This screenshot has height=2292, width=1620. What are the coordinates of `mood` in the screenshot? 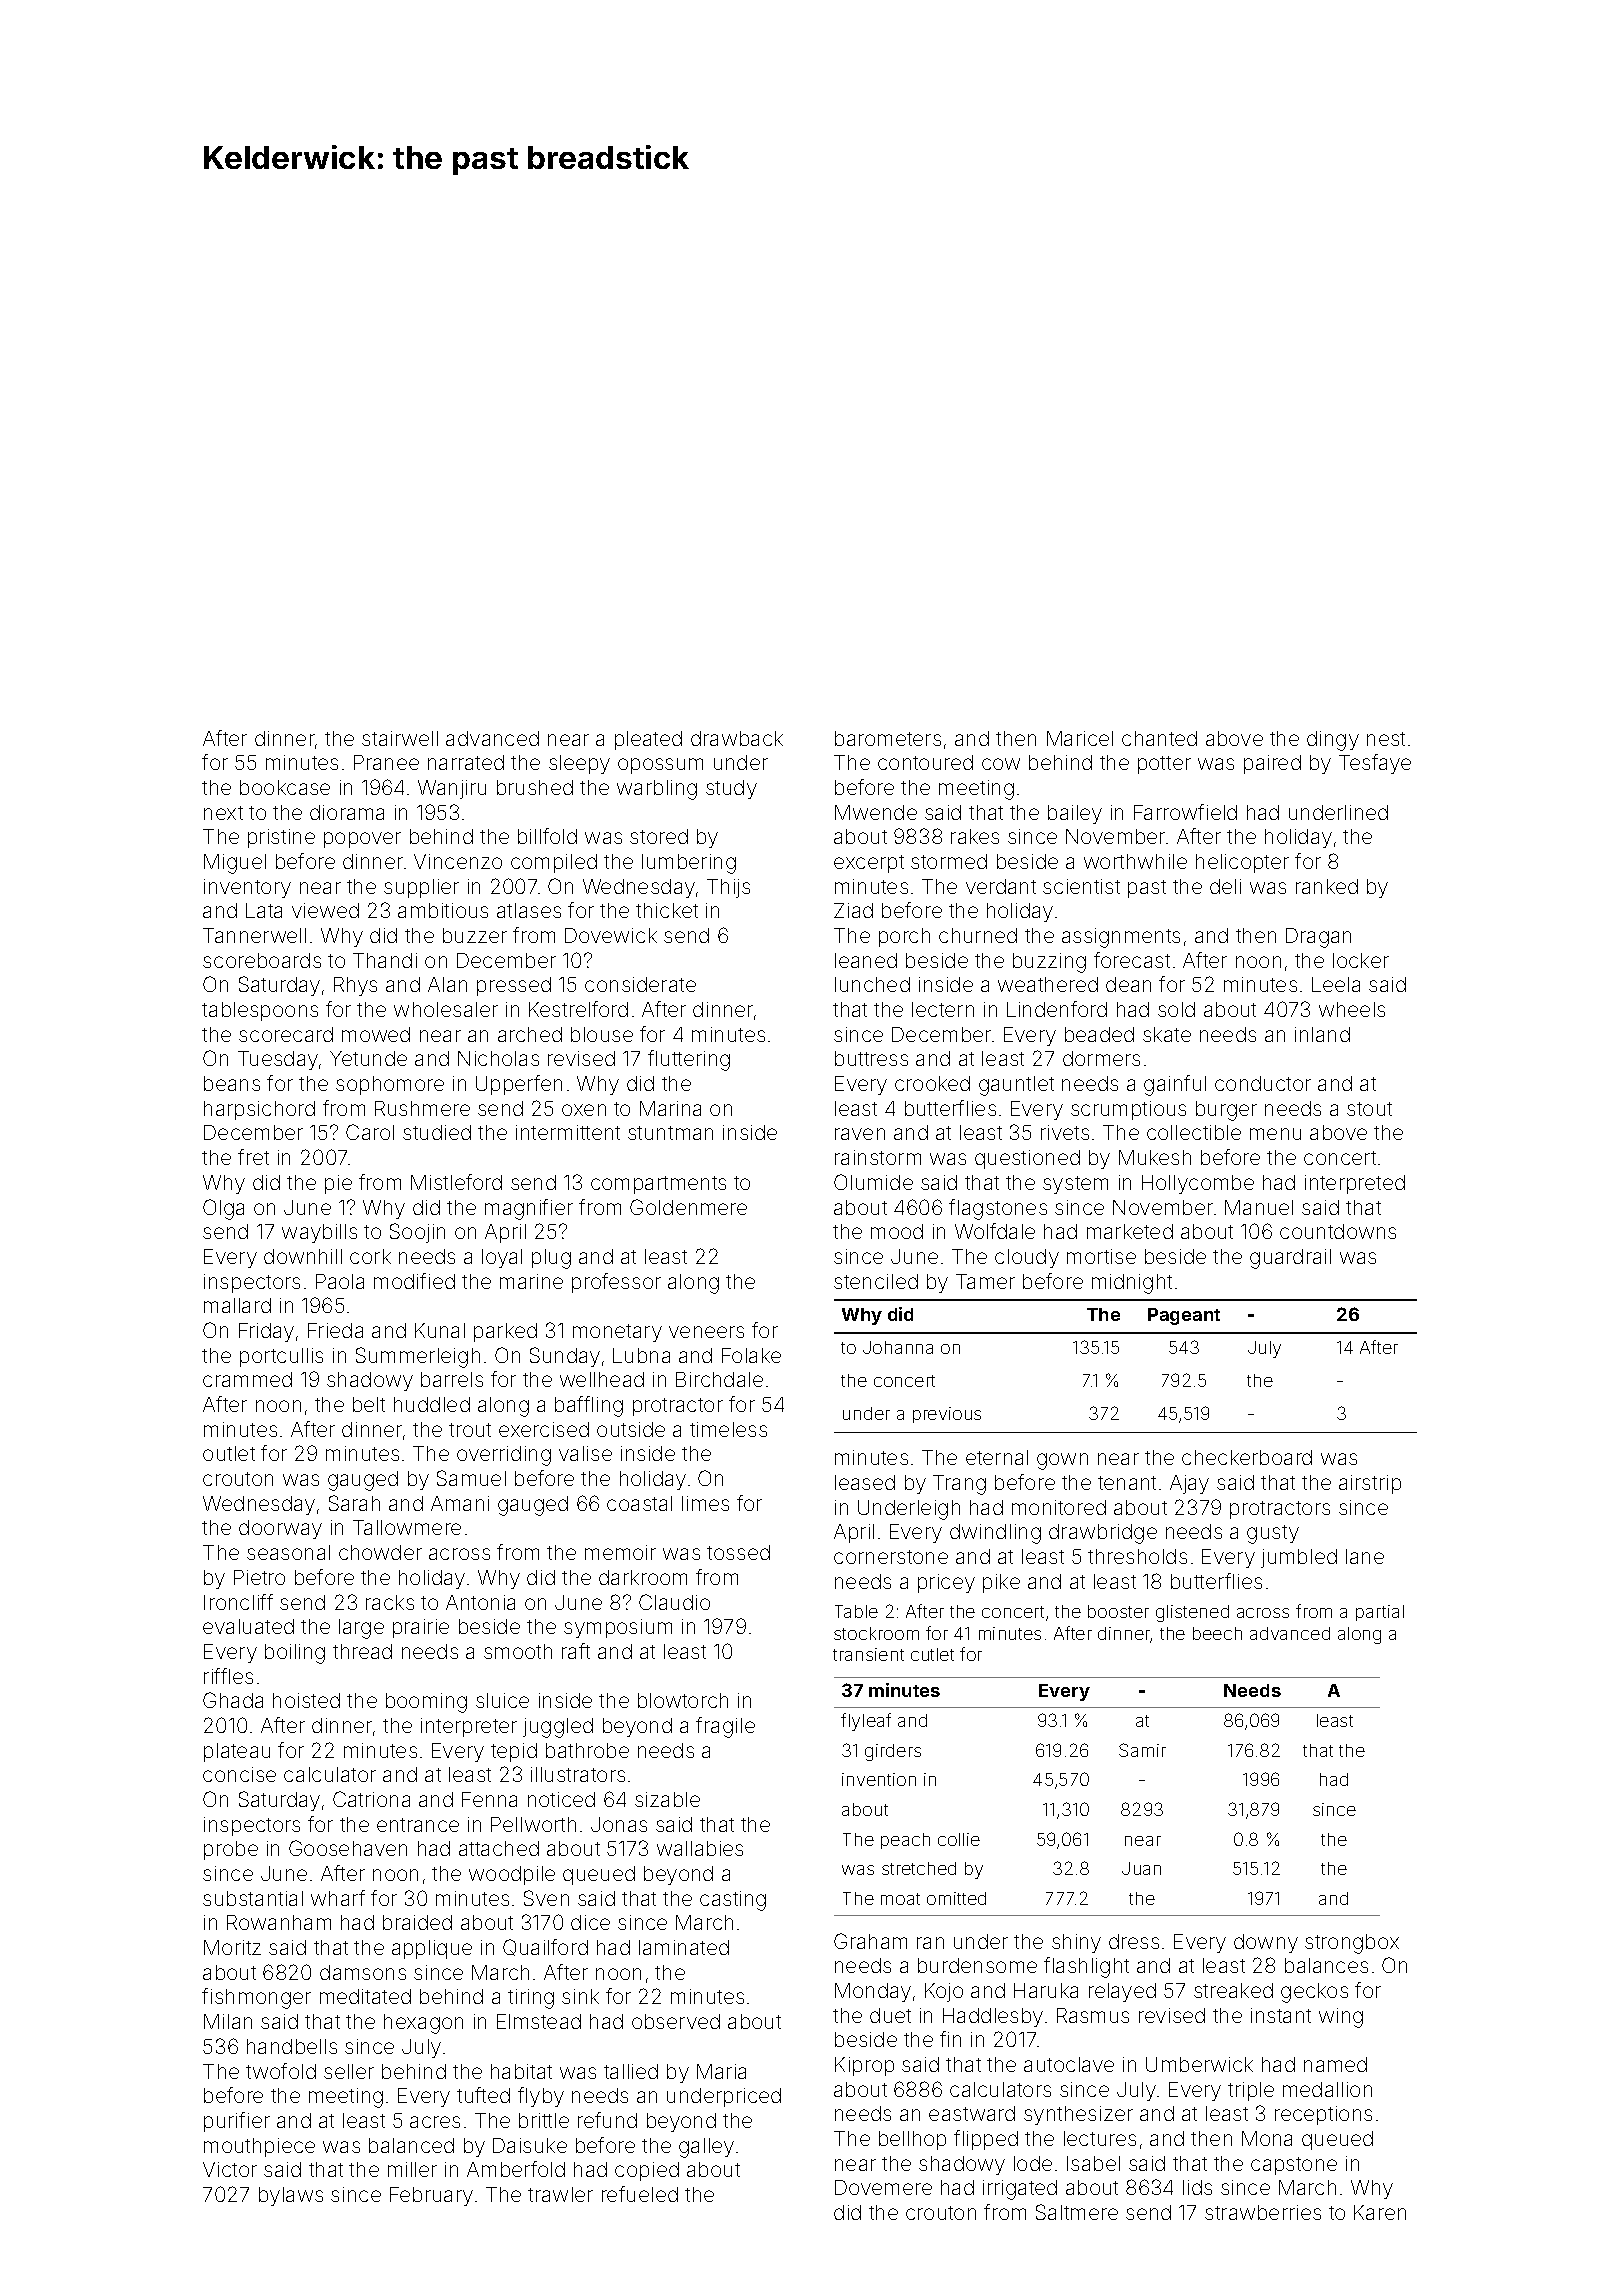 It's located at (897, 1231).
